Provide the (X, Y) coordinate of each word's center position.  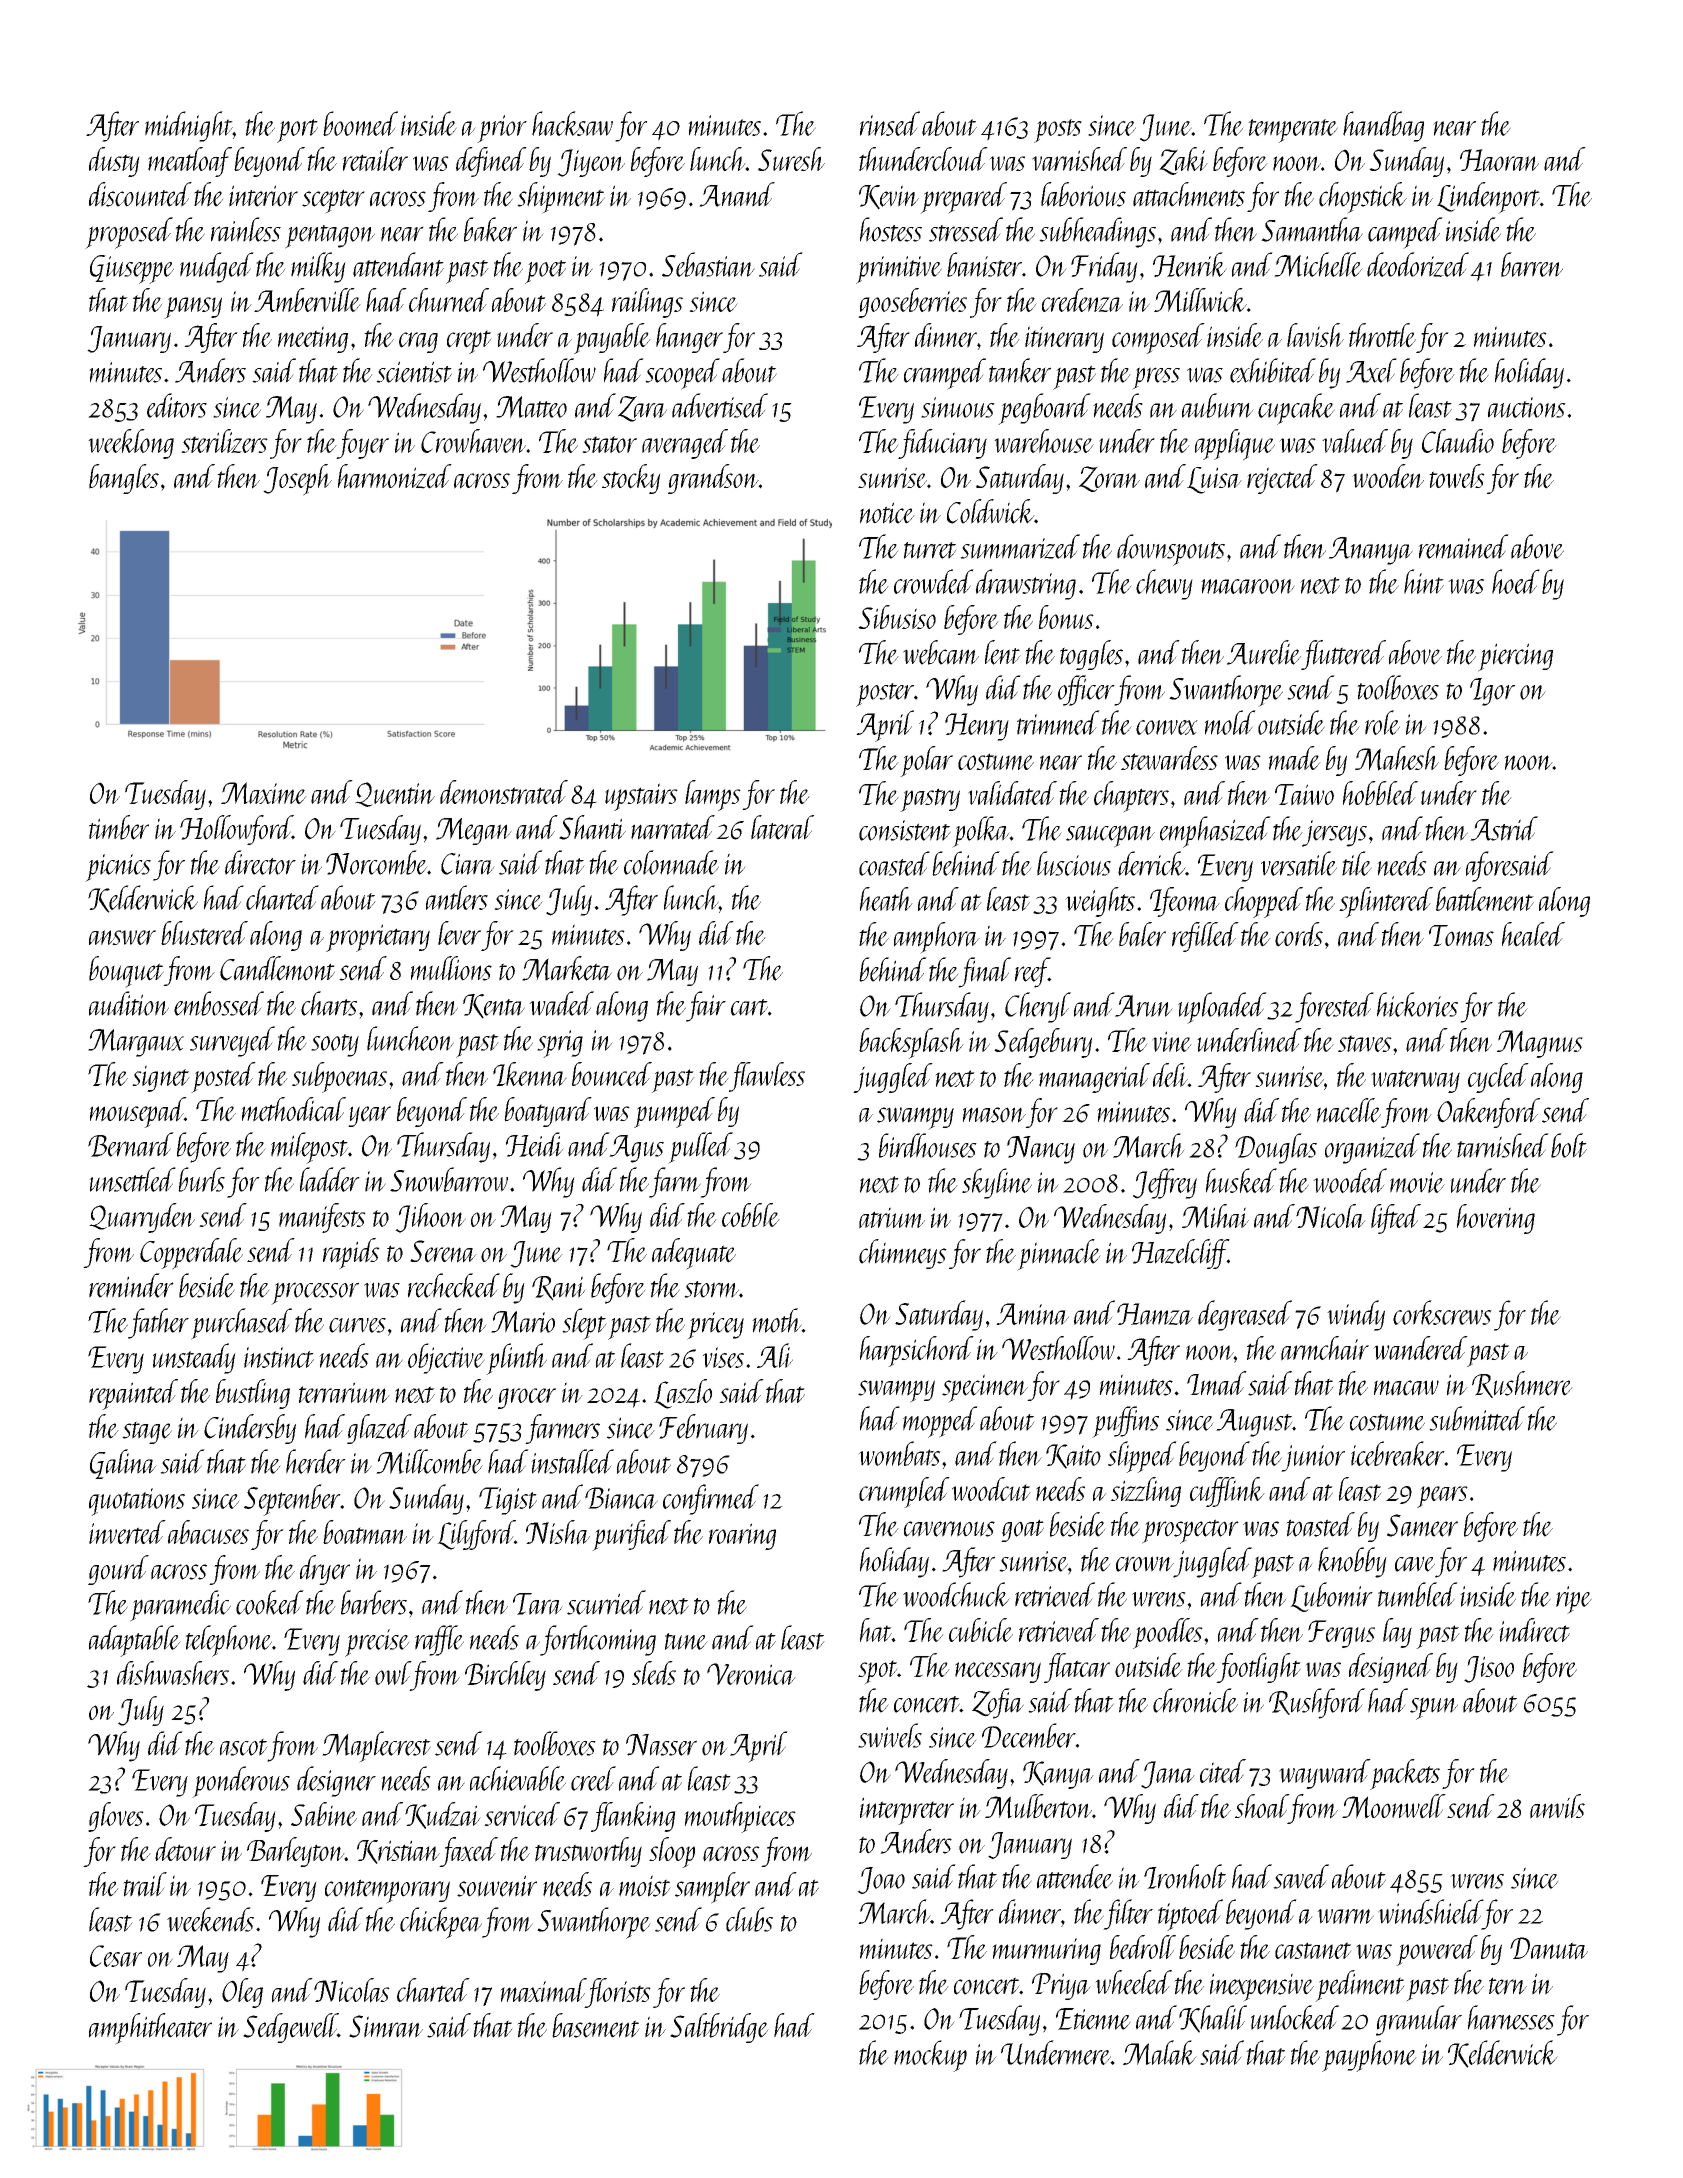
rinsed (889, 123)
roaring (742, 1536)
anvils (1557, 1806)
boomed (360, 123)
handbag (1383, 126)
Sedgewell (290, 2028)
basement (596, 2025)
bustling (253, 1394)
